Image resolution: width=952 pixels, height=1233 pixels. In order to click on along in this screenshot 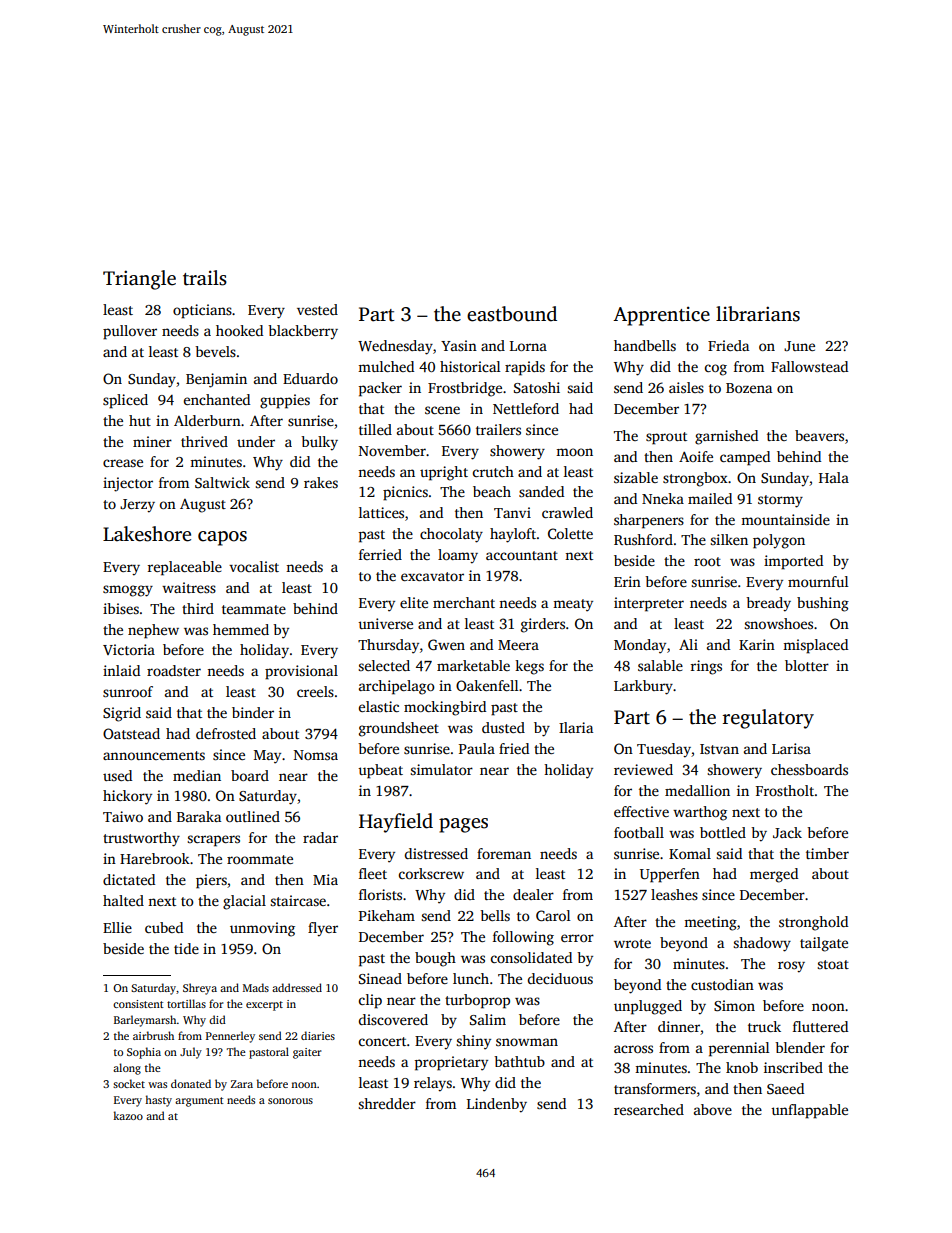, I will do `click(127, 1069)`.
